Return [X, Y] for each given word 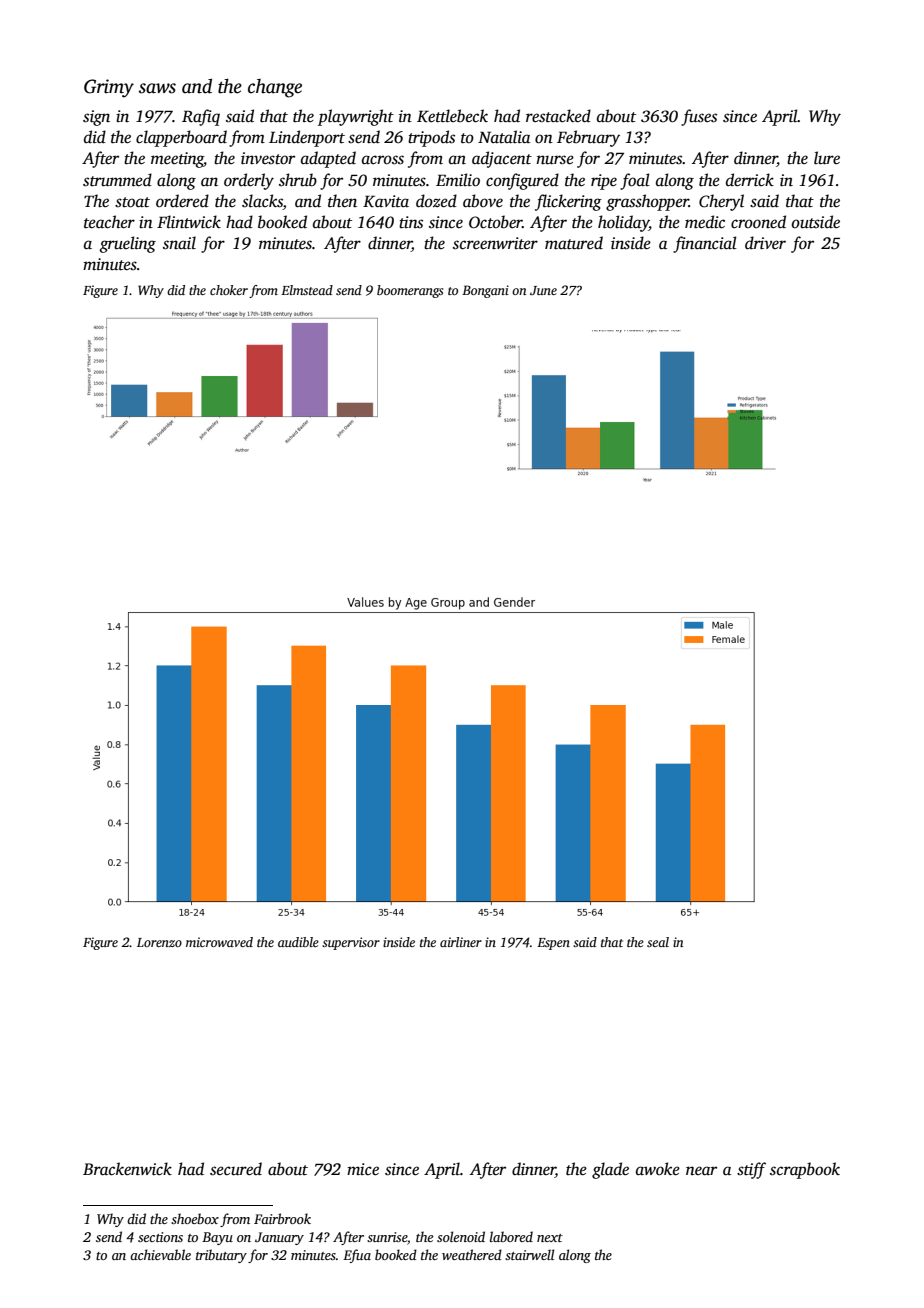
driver [765, 243]
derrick [750, 179]
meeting [177, 160]
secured [236, 1169]
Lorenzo [159, 942]
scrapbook [805, 1170]
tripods [431, 138]
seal [658, 942]
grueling [127, 244]
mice [363, 1169]
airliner [461, 942]
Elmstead [307, 290]
